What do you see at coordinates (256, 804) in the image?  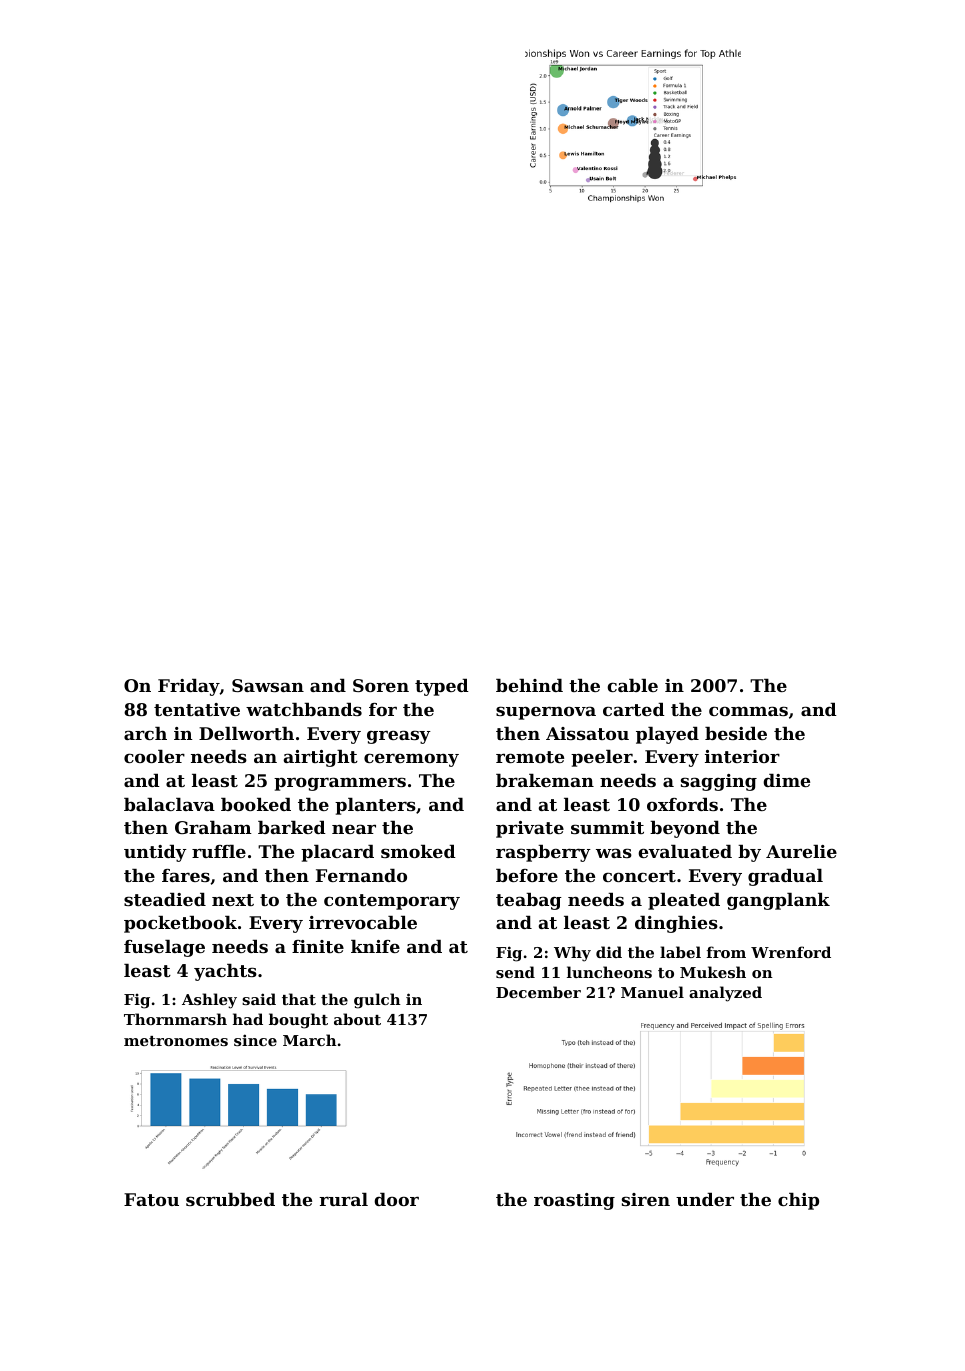 I see `booked` at bounding box center [256, 804].
